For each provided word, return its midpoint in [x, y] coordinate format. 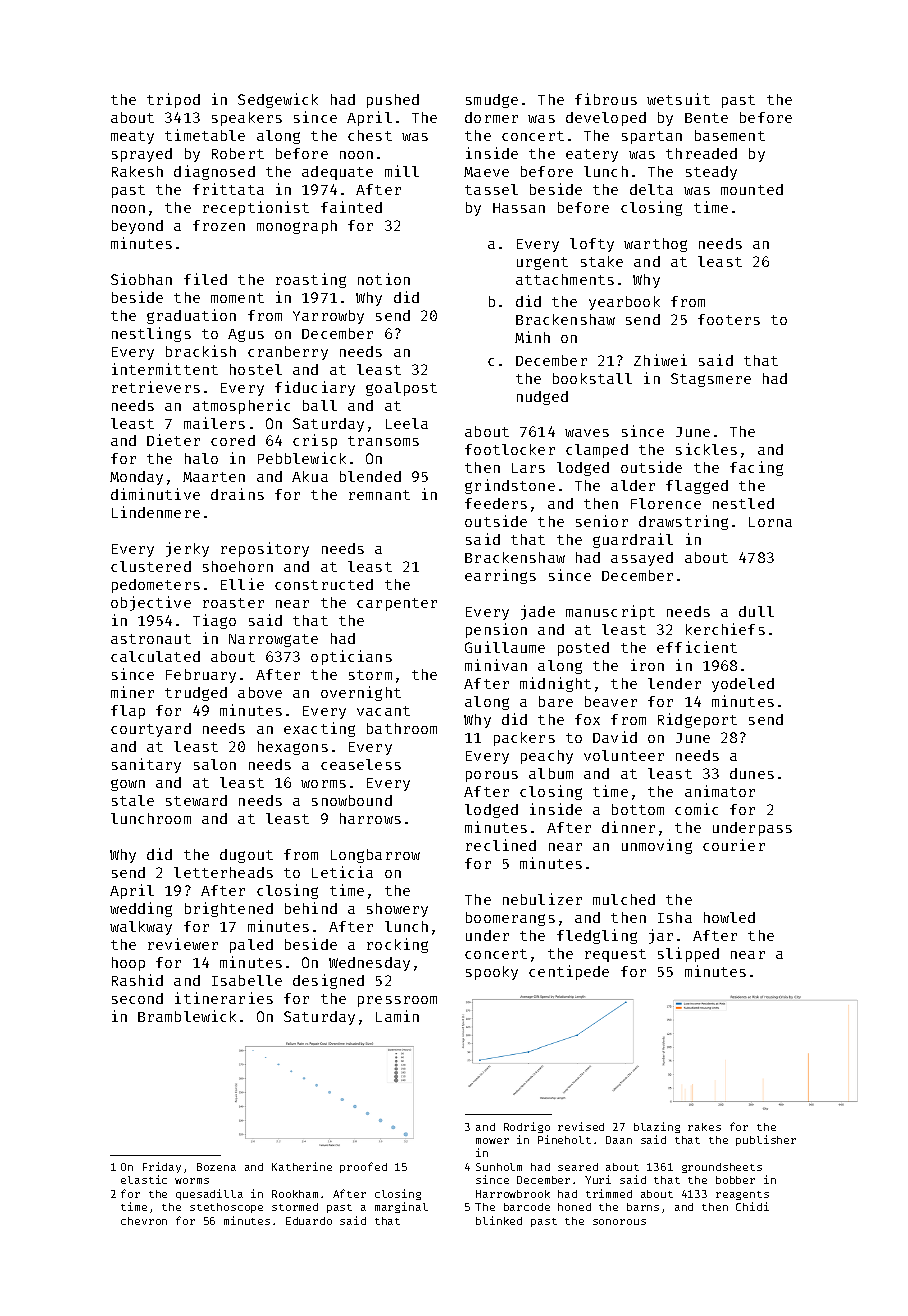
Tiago [214, 621]
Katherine [302, 1166]
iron [647, 665]
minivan [496, 665]
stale [133, 800]
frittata [228, 189]
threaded [701, 153]
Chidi [752, 1206]
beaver [611, 701]
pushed [393, 101]
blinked [499, 1220]
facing [756, 468]
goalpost [401, 389]
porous [492, 776]
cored [233, 440]
